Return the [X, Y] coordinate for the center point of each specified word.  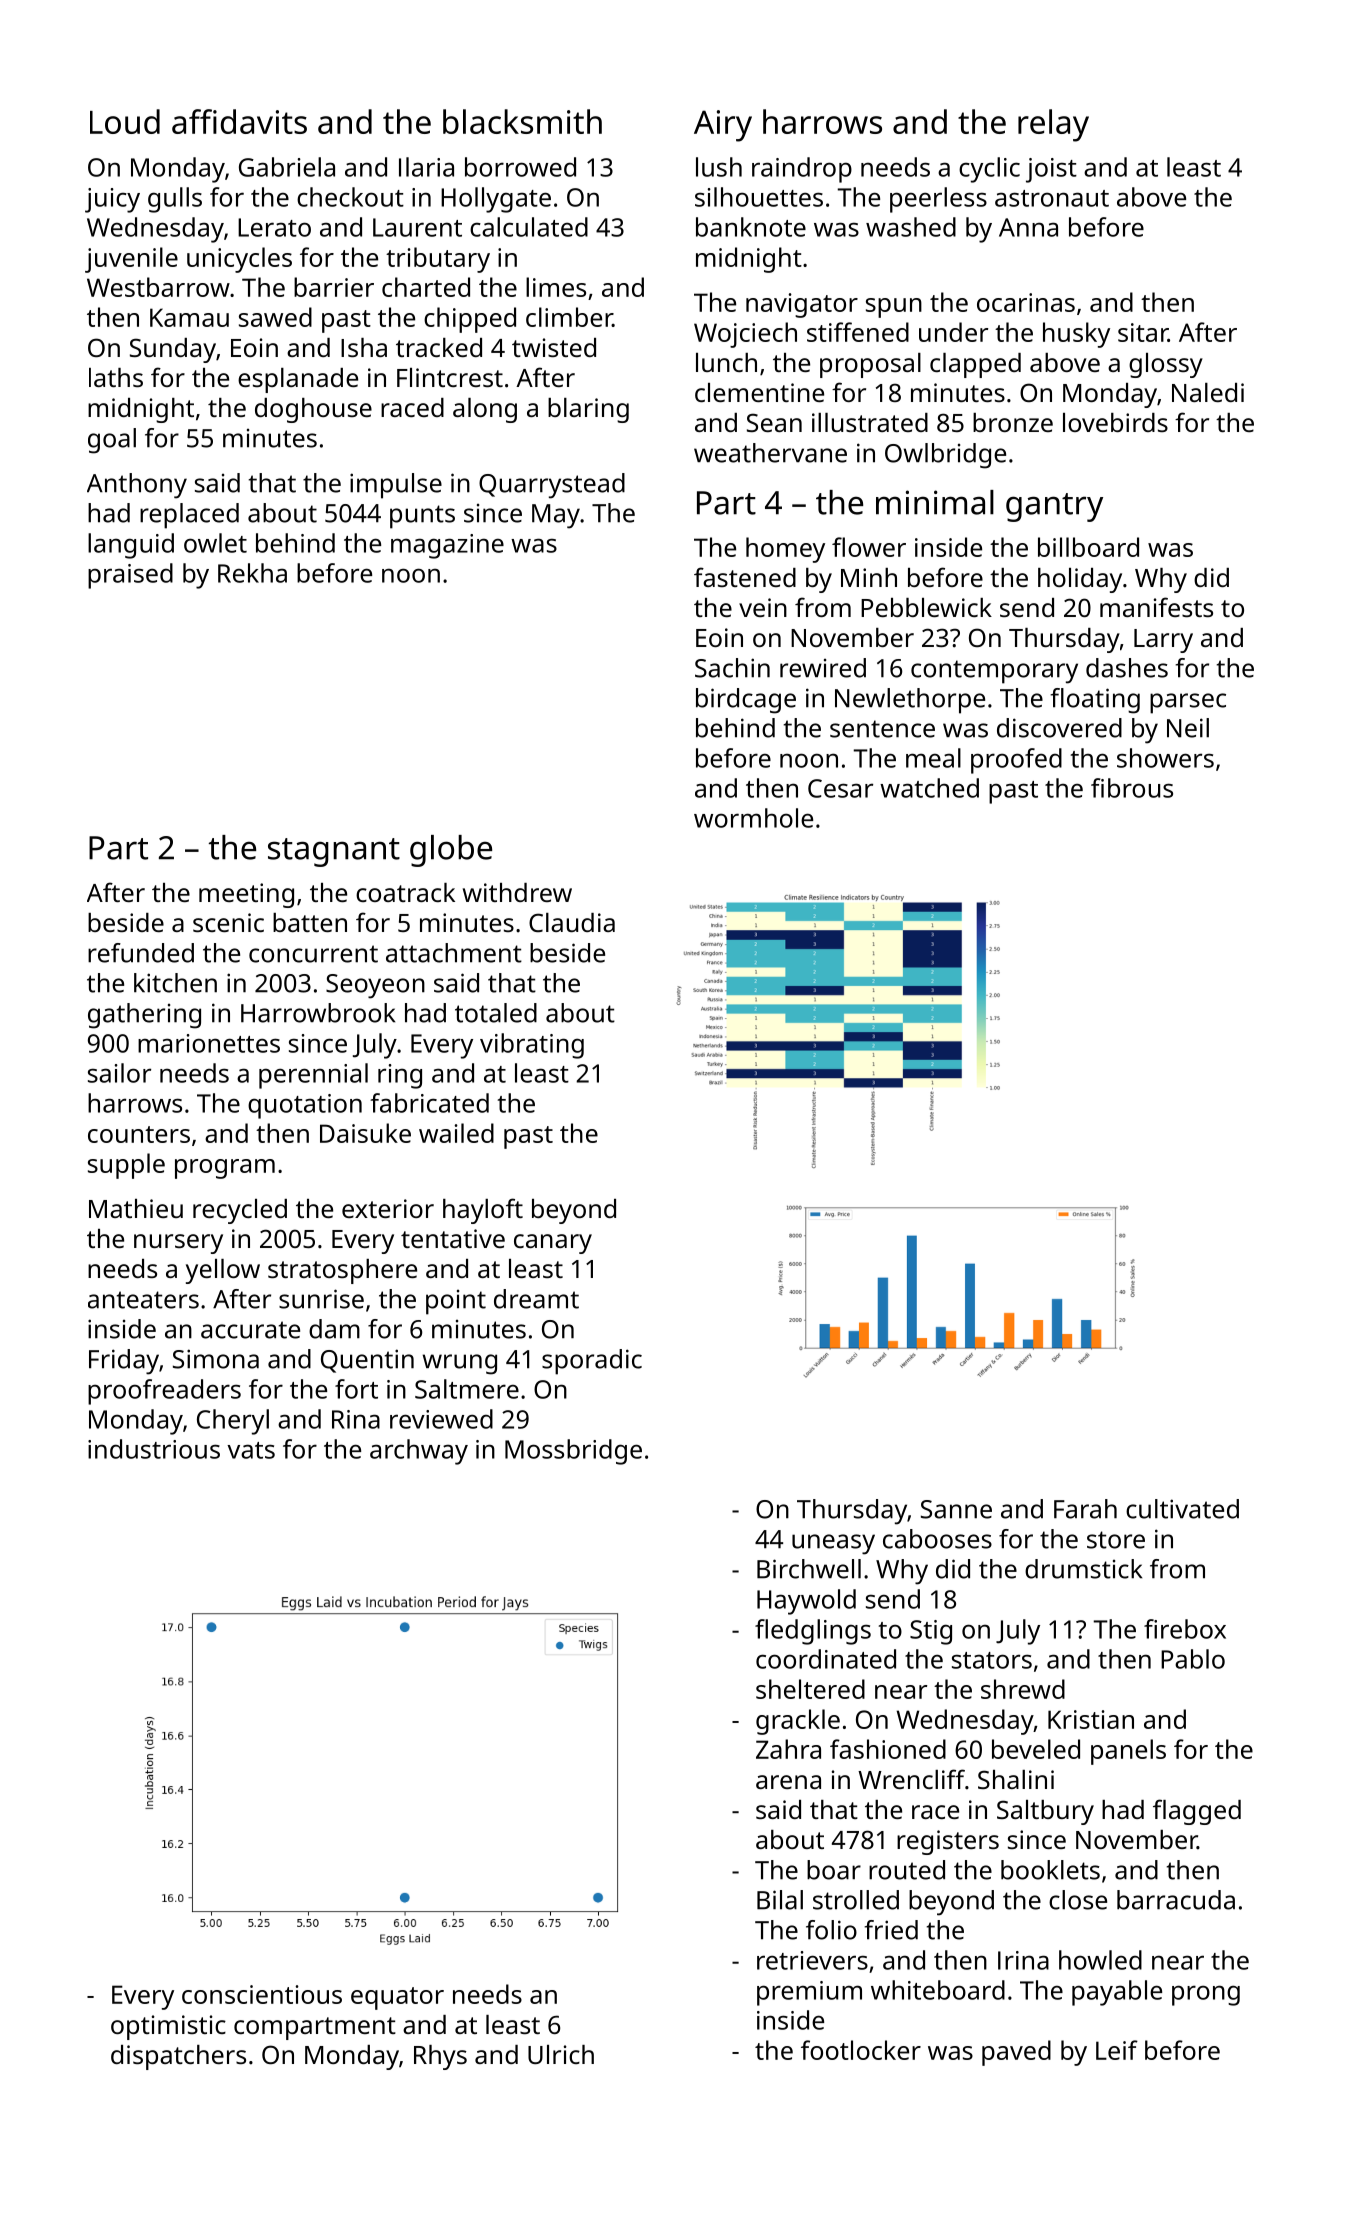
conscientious [262, 1994]
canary [553, 1244]
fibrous [1132, 788]
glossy [1166, 365]
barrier [334, 287]
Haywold [806, 1602]
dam [334, 1329]
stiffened [858, 332]
